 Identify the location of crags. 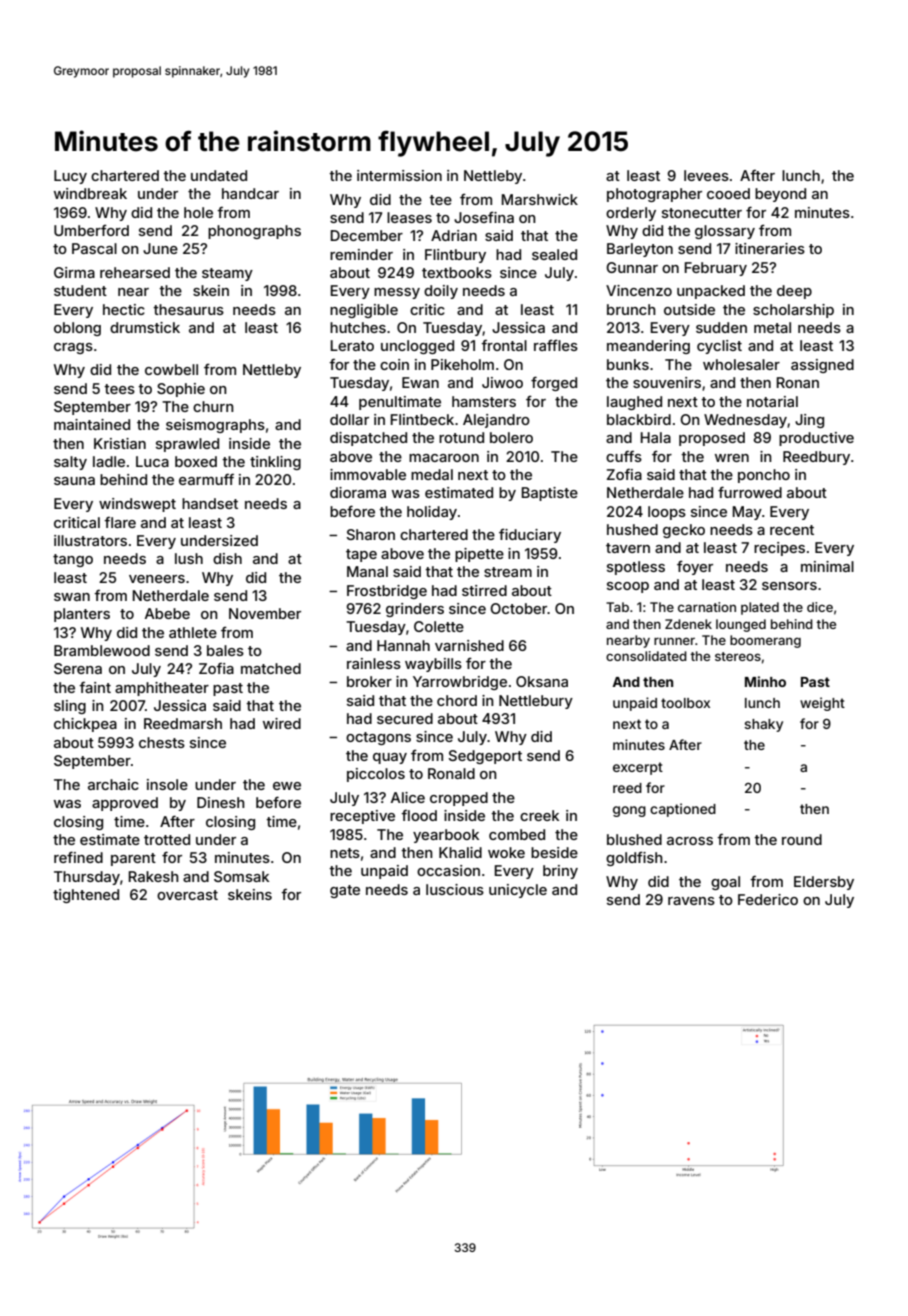
(73, 348).
